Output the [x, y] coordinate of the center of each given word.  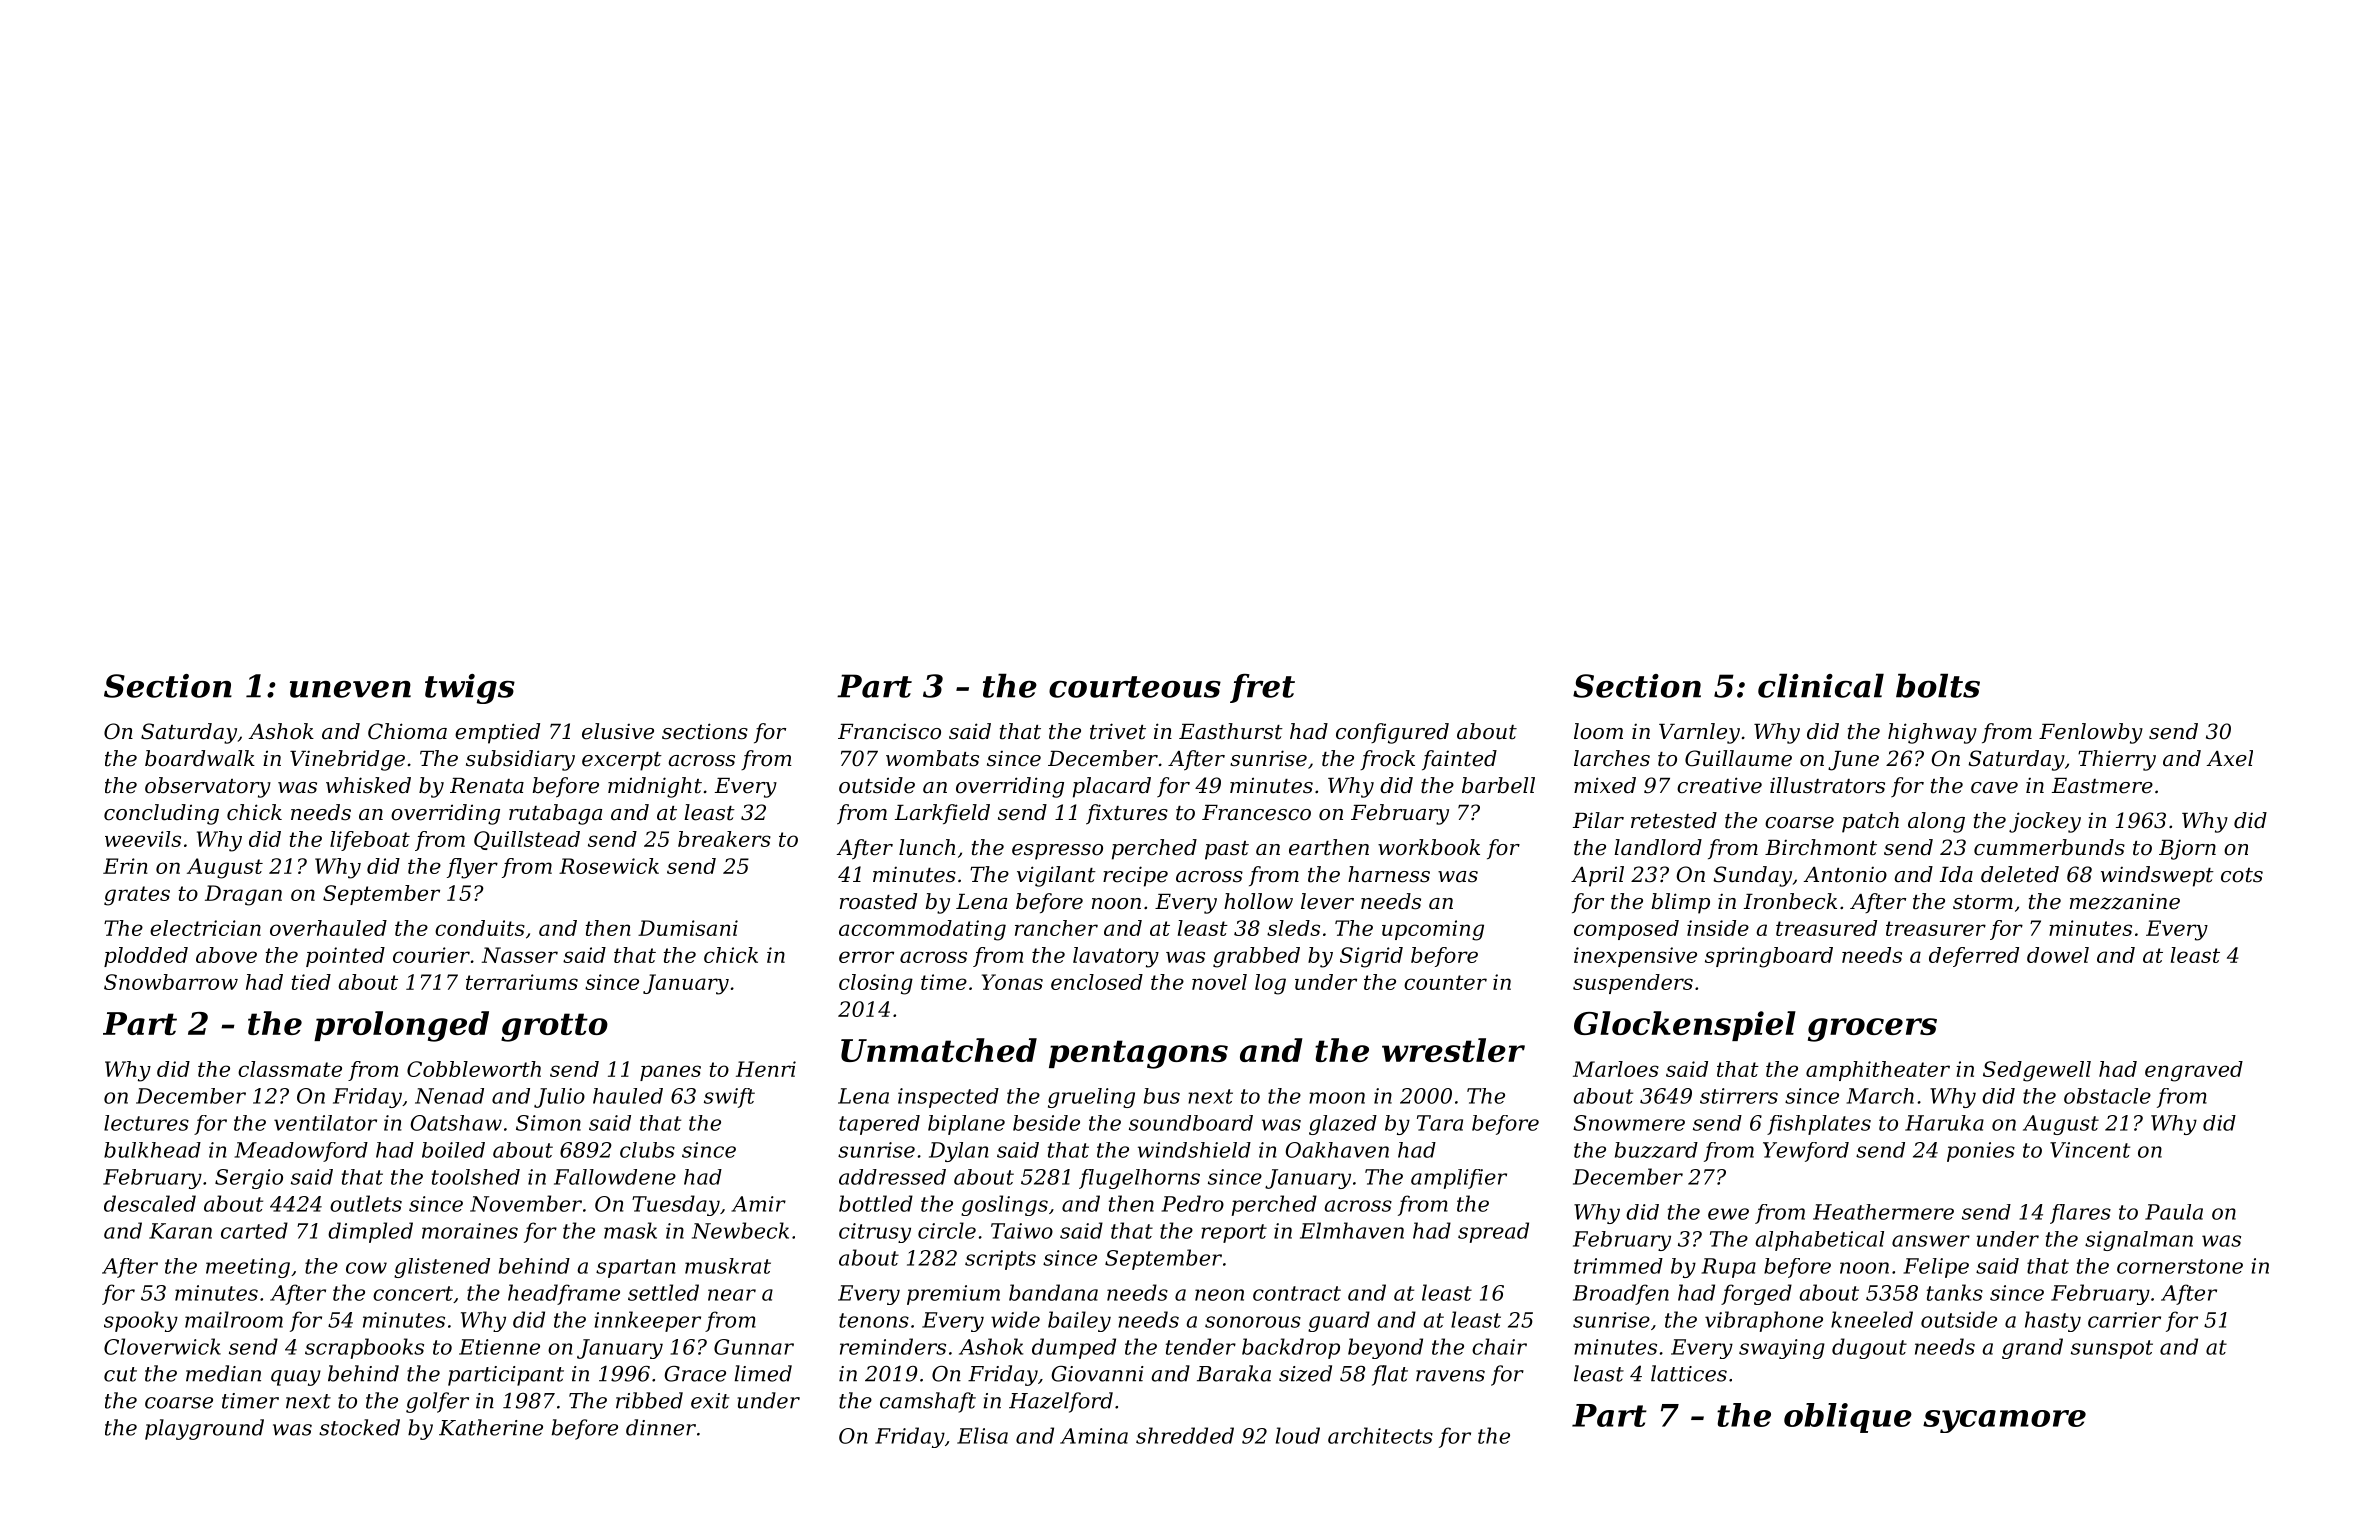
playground [204, 1429]
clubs [647, 1150]
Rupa [1728, 1268]
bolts [1938, 685]
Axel [2229, 758]
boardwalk [200, 758]
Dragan [243, 895]
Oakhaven [1337, 1150]
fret [1262, 688]
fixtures [1127, 814]
